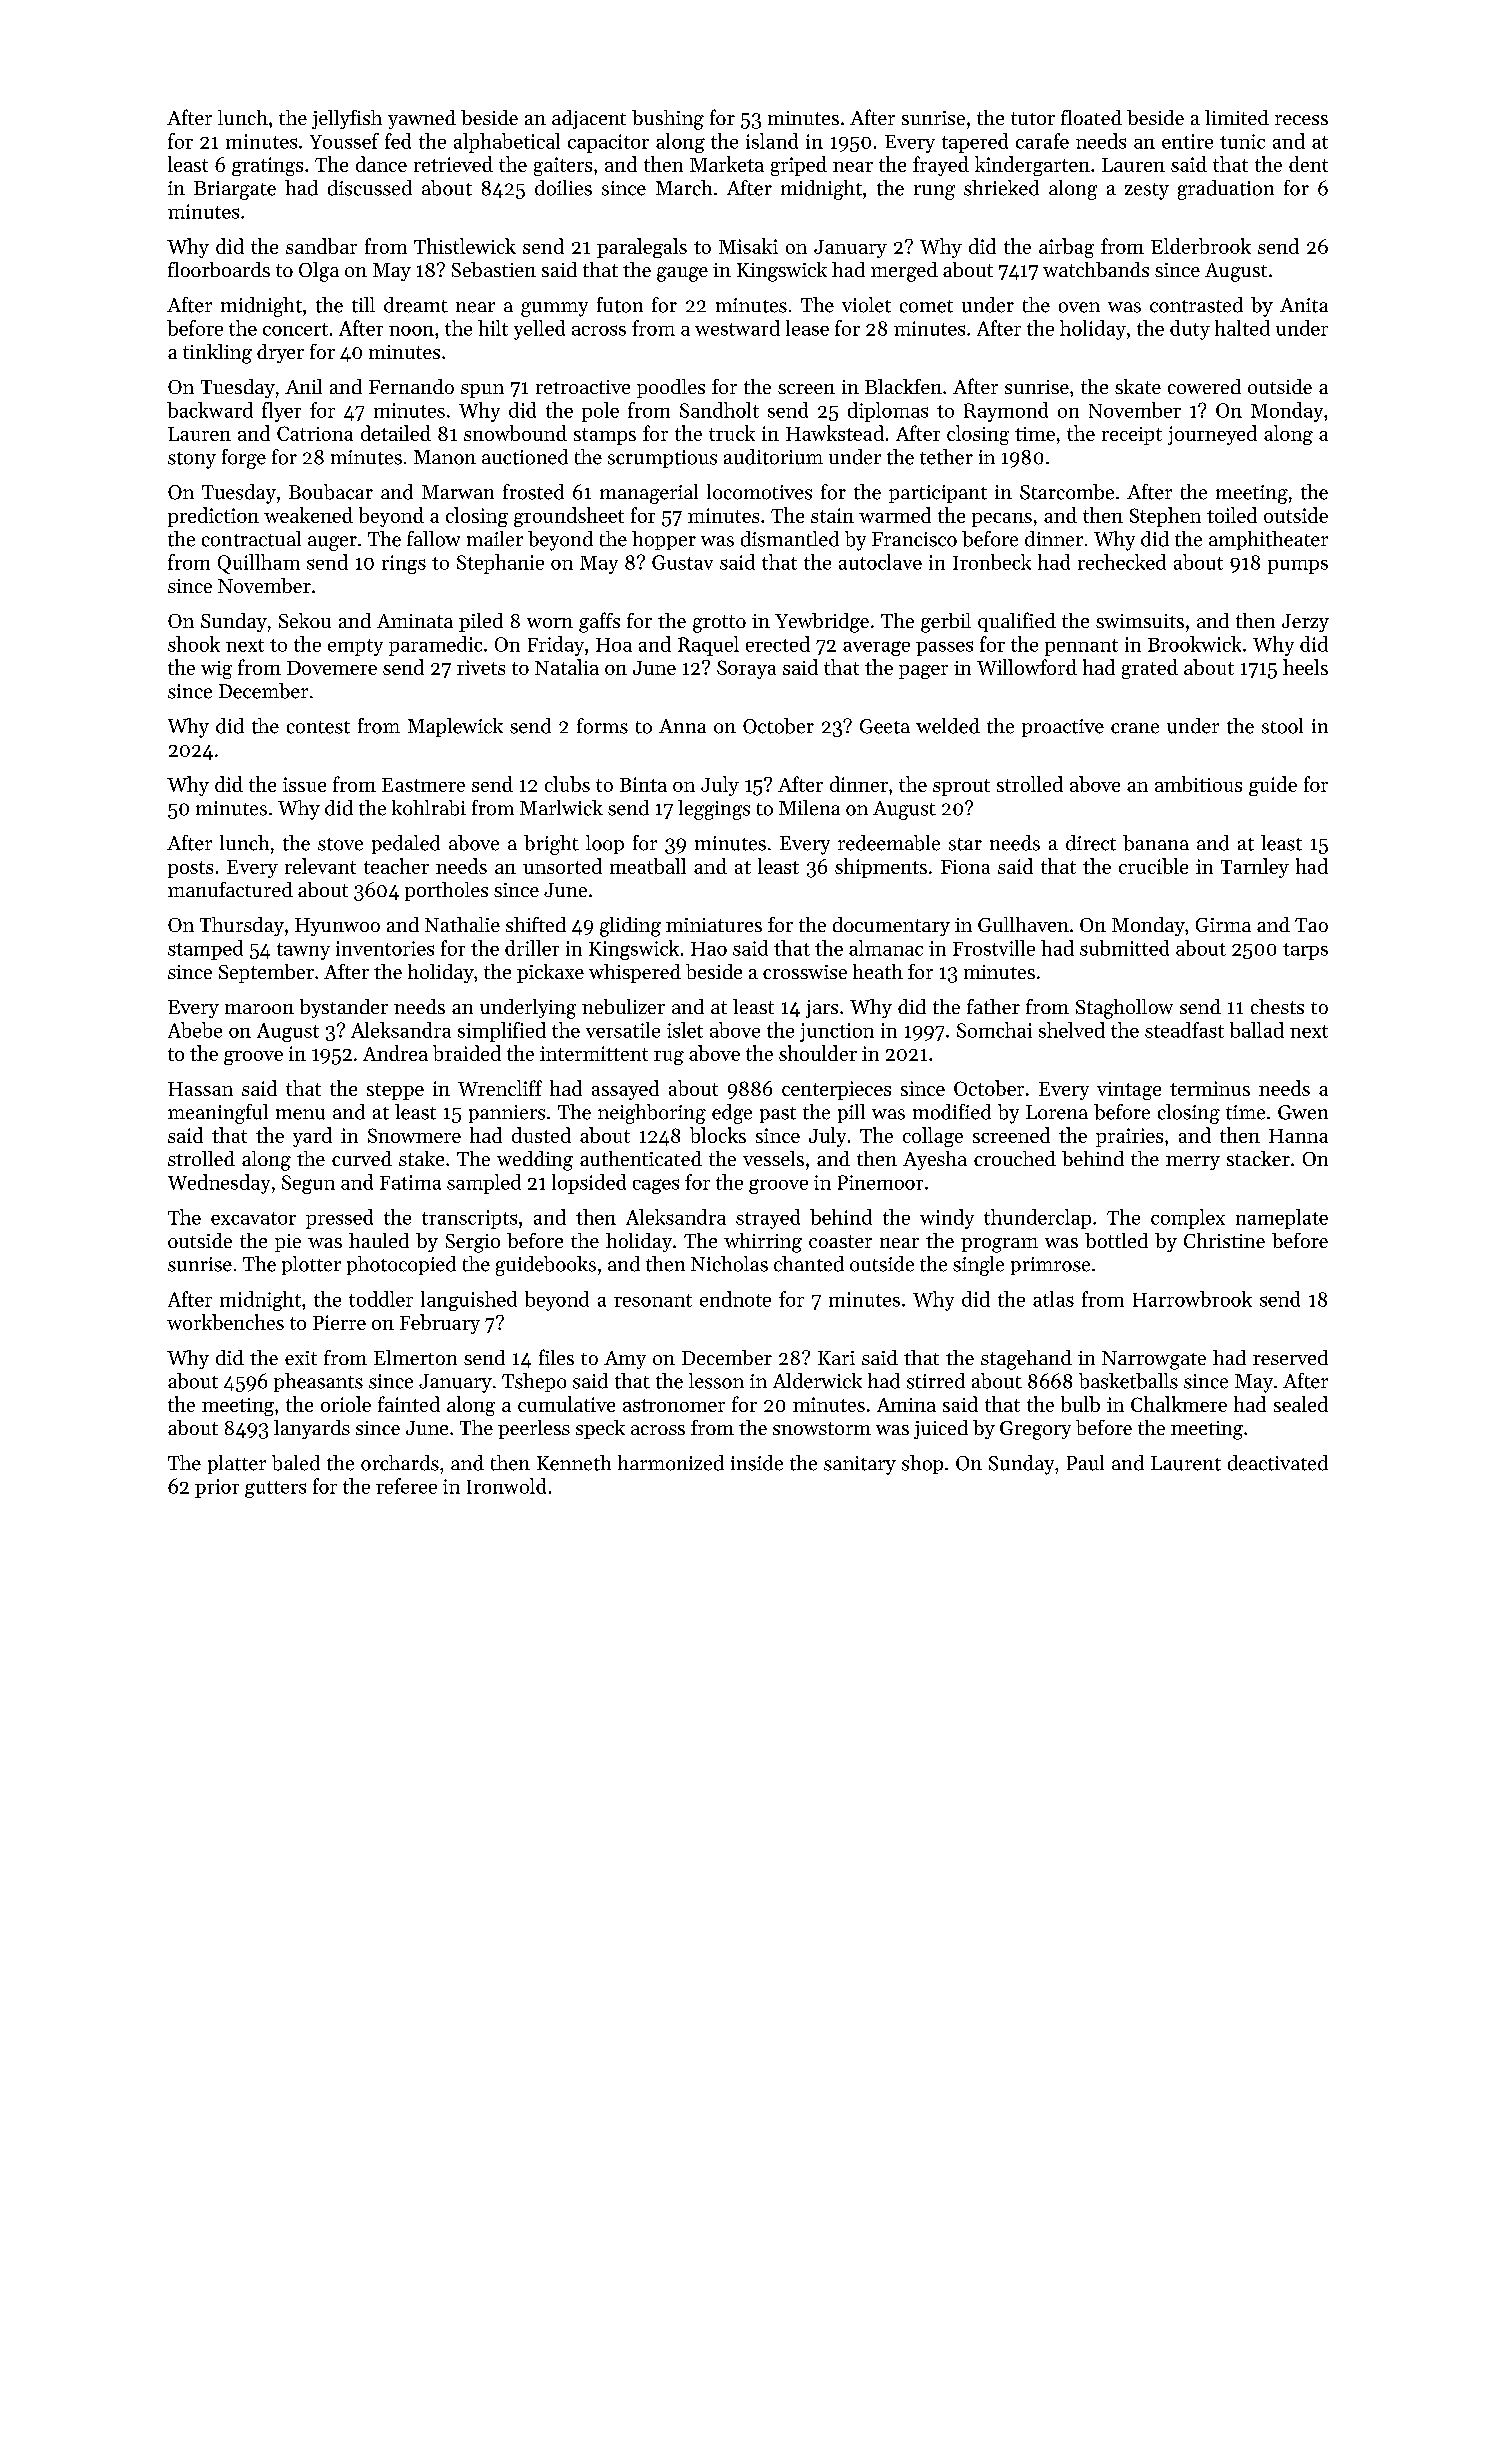  I want to click on gratings, so click(267, 166).
